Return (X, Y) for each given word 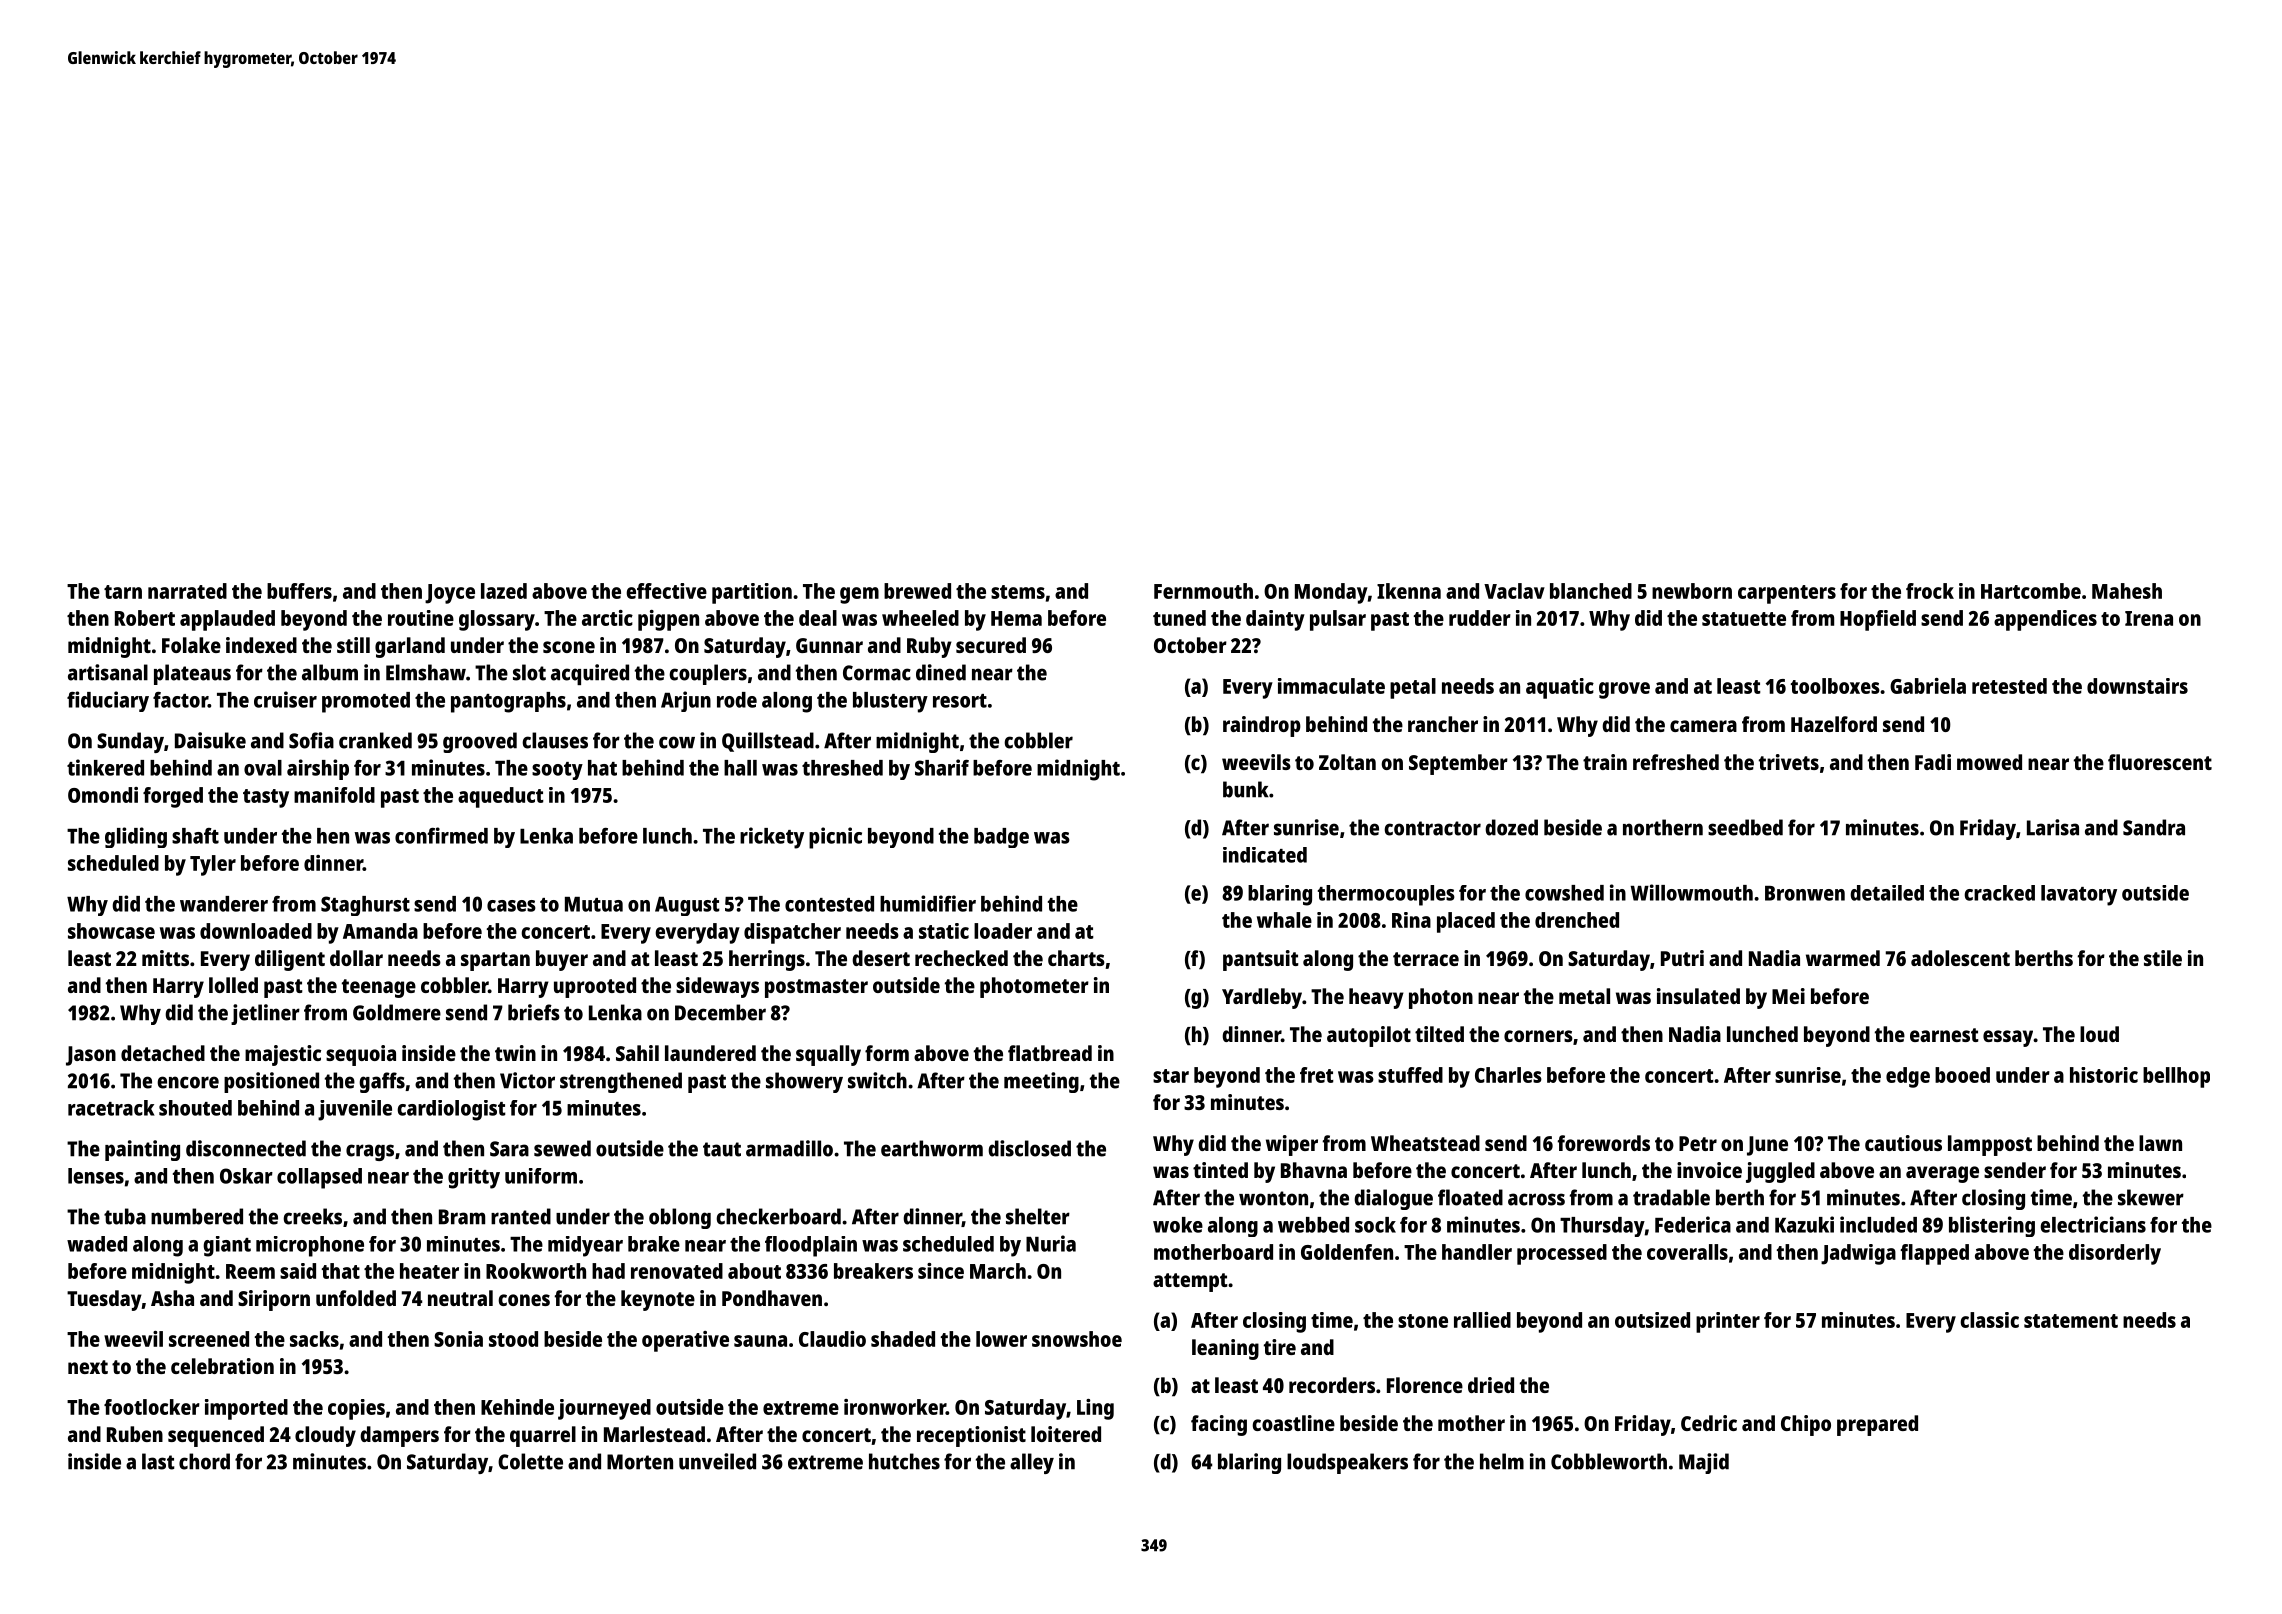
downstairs (2137, 686)
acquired (590, 674)
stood (513, 1339)
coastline (1293, 1423)
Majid (1704, 1463)
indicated (1265, 855)
